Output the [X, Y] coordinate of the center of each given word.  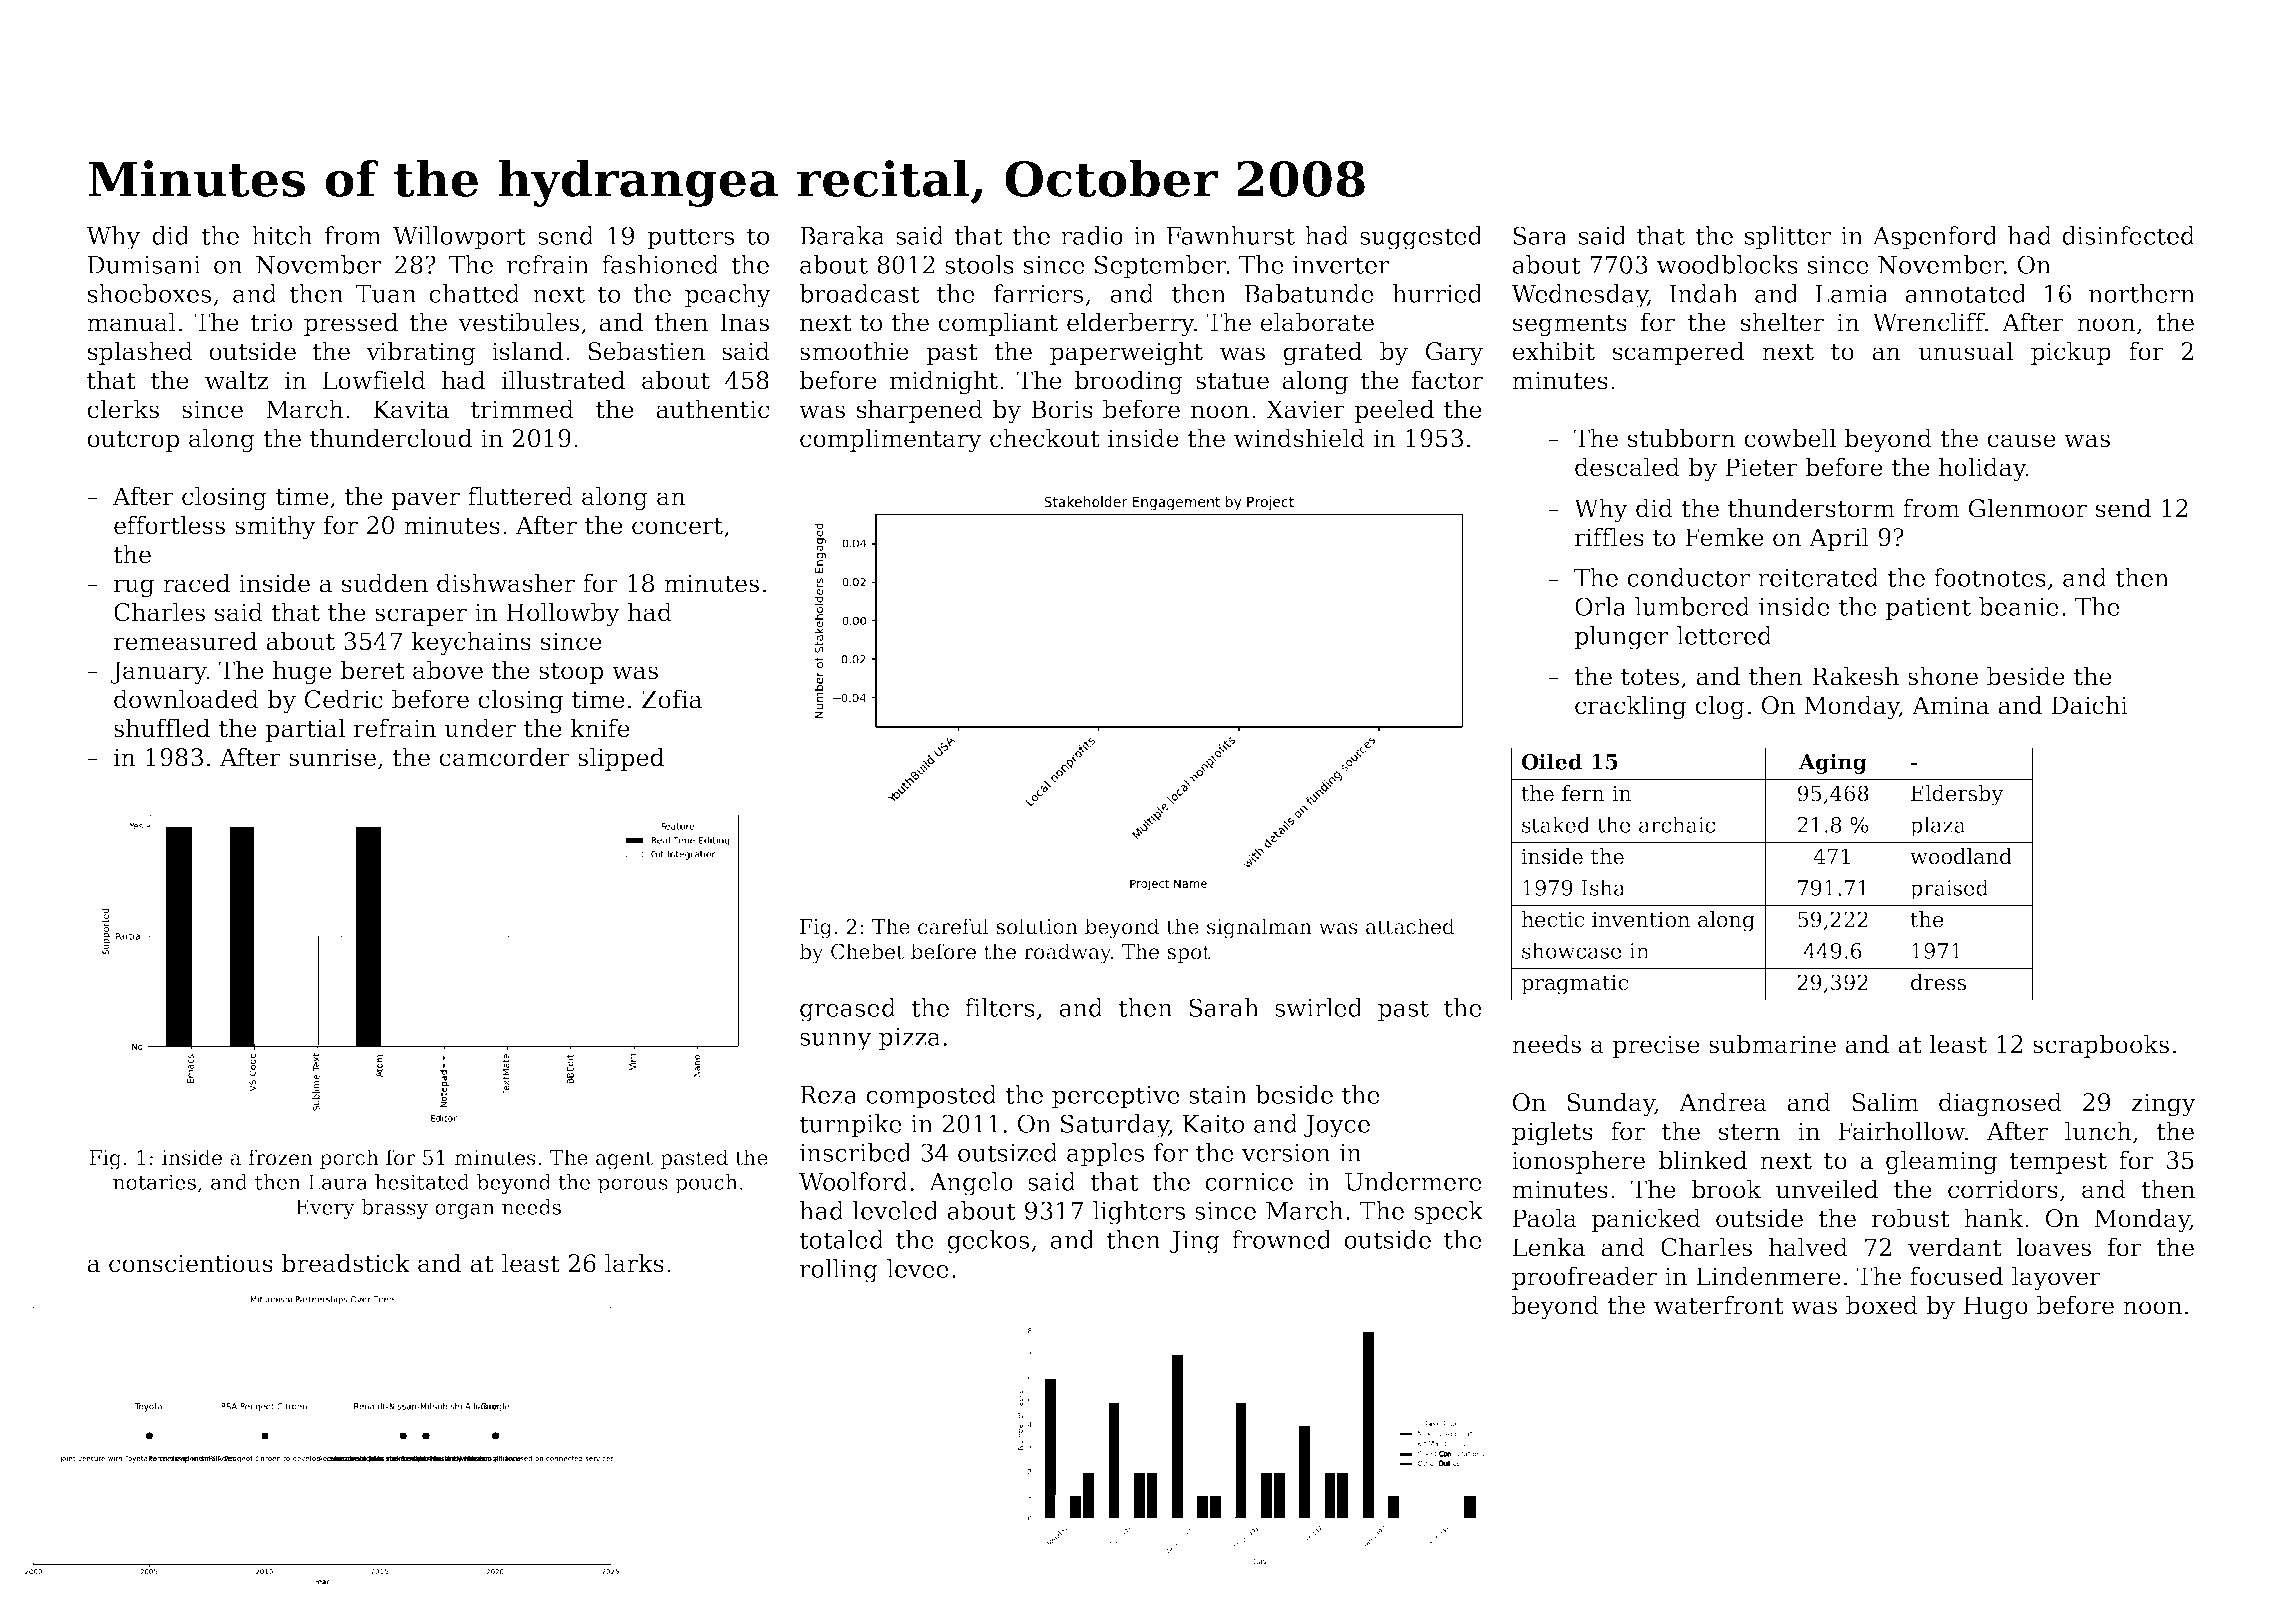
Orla [1600, 606]
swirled [1318, 1007]
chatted [474, 293]
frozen [280, 1157]
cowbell [1790, 438]
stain [1218, 1095]
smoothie [854, 351]
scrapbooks [2101, 1046]
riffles [1609, 537]
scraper [421, 617]
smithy [275, 527]
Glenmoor [2028, 508]
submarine [1772, 1044]
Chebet [867, 951]
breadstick [345, 1263]
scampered [1678, 353]
